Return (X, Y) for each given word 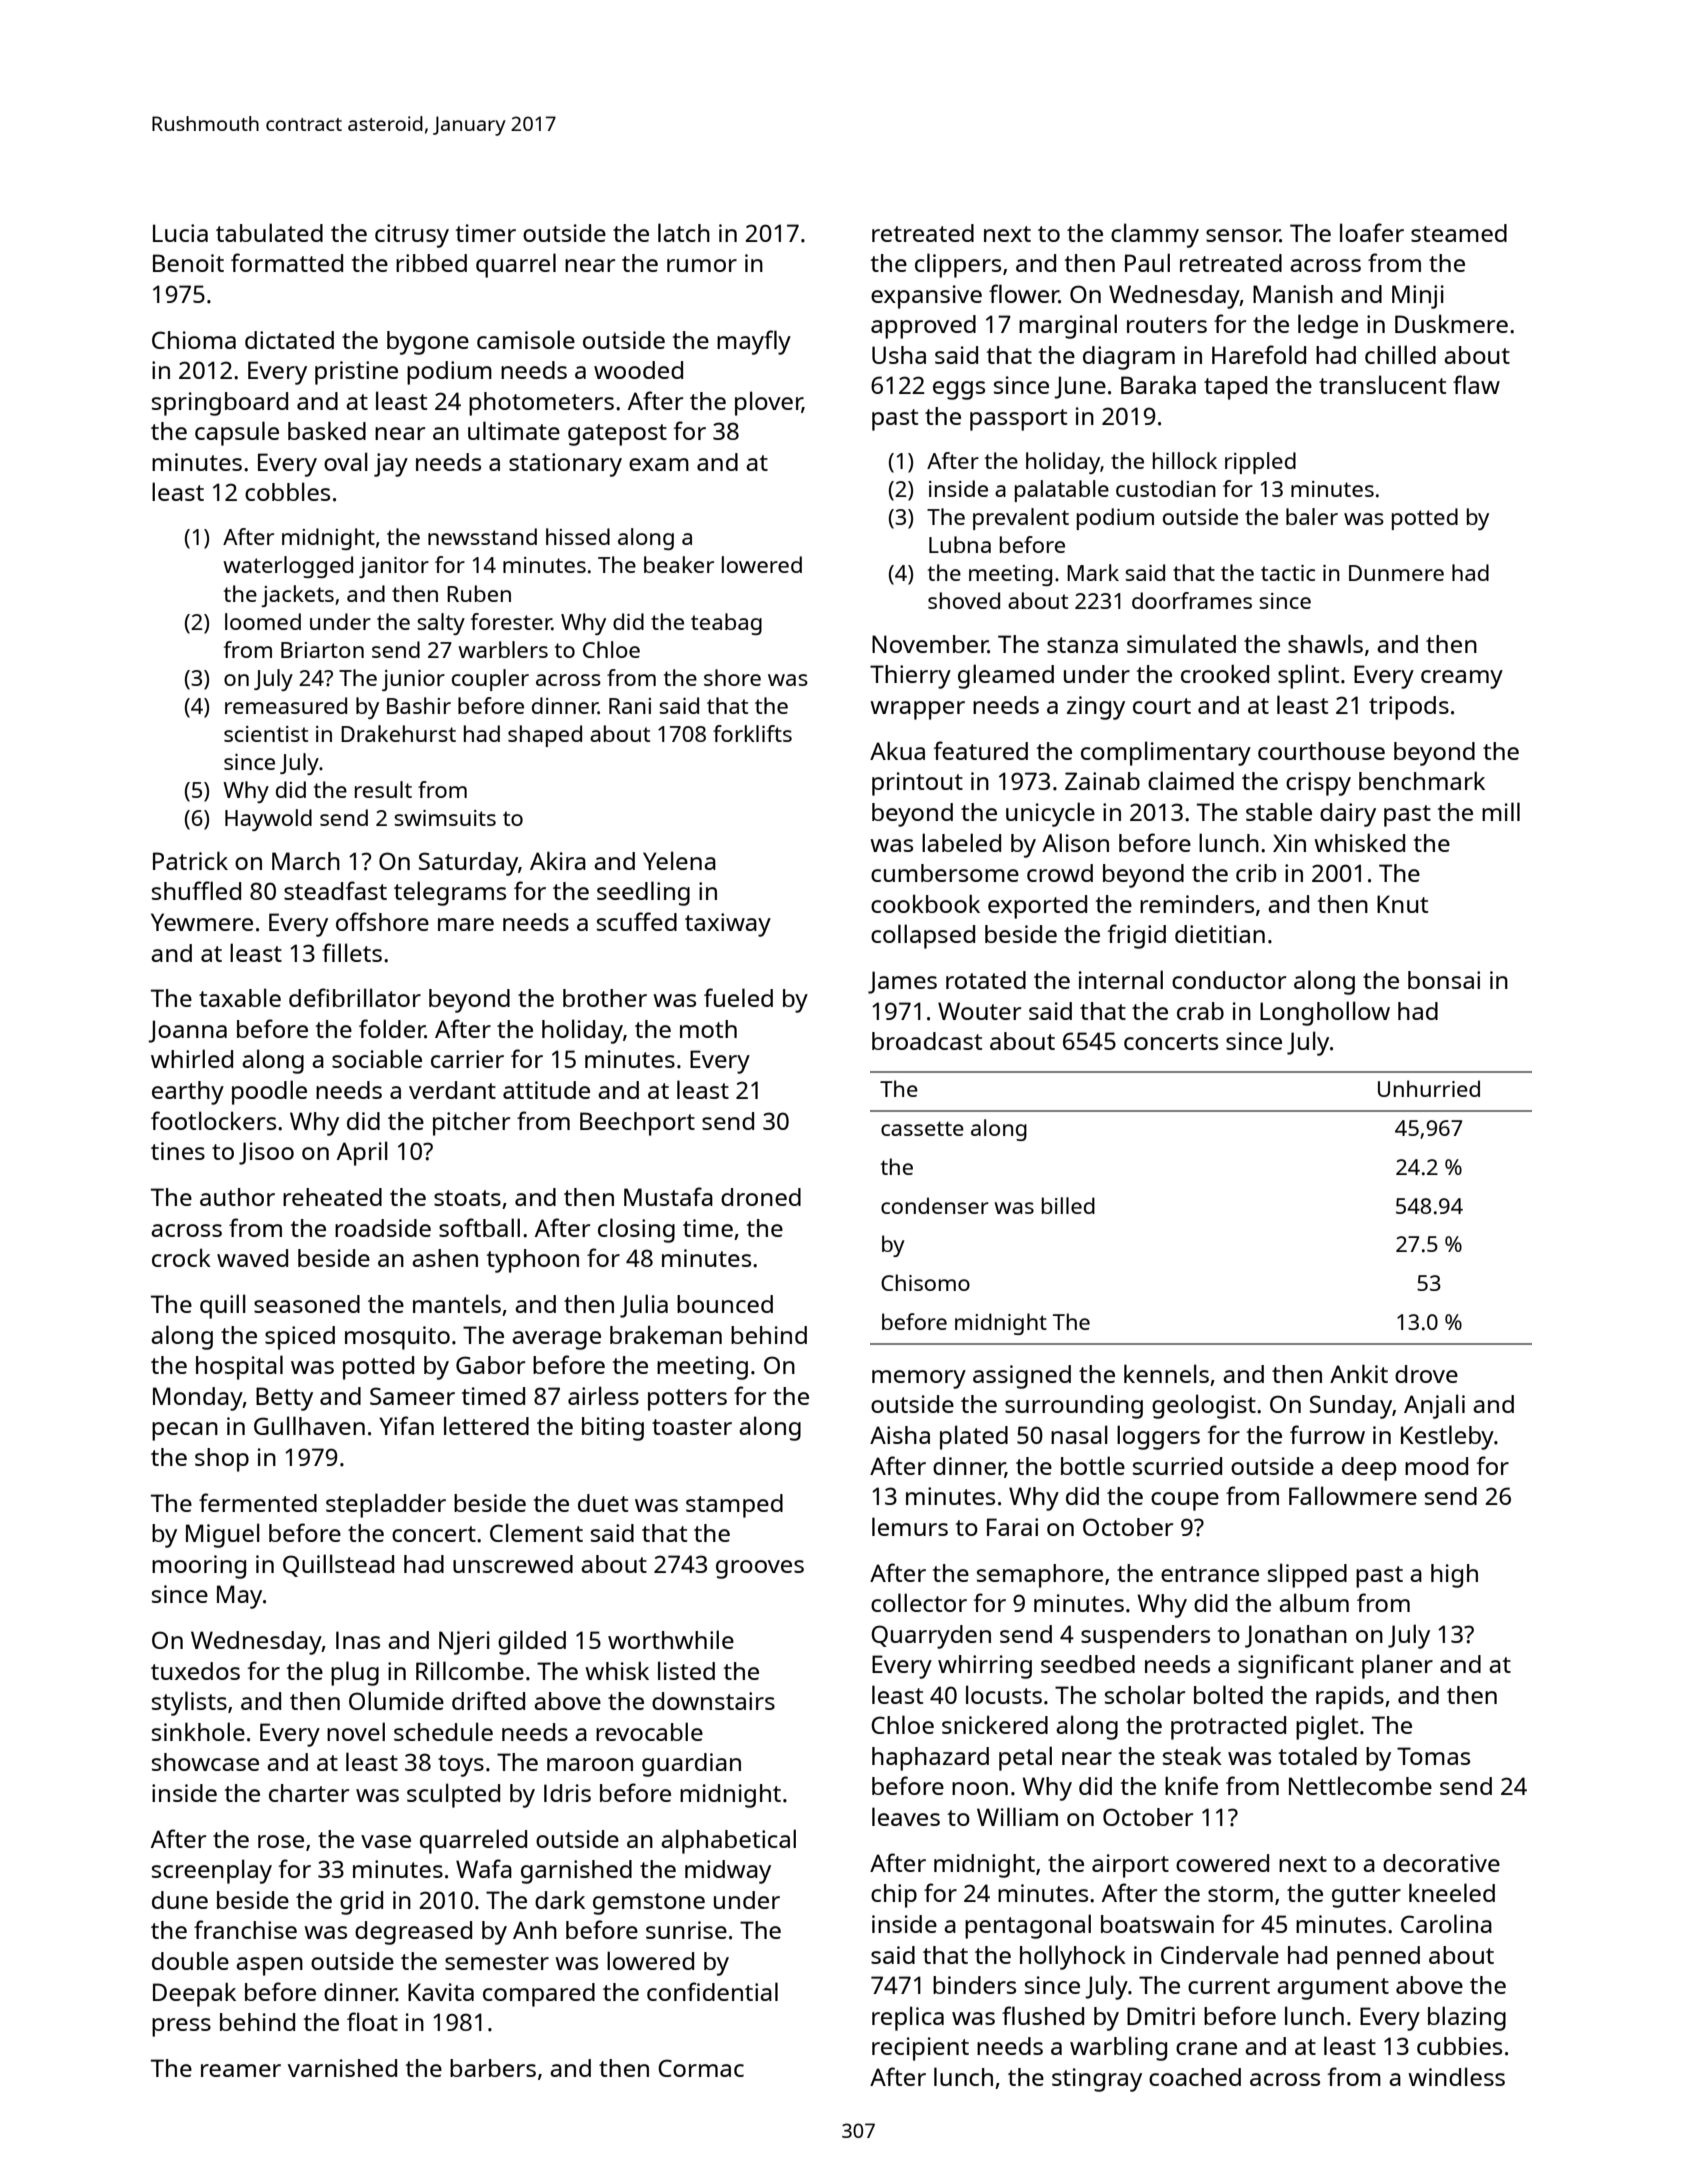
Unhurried (1429, 1088)
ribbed (431, 263)
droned (761, 1197)
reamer (241, 2070)
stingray (1097, 2080)
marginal (1068, 326)
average (556, 1340)
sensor (1243, 235)
